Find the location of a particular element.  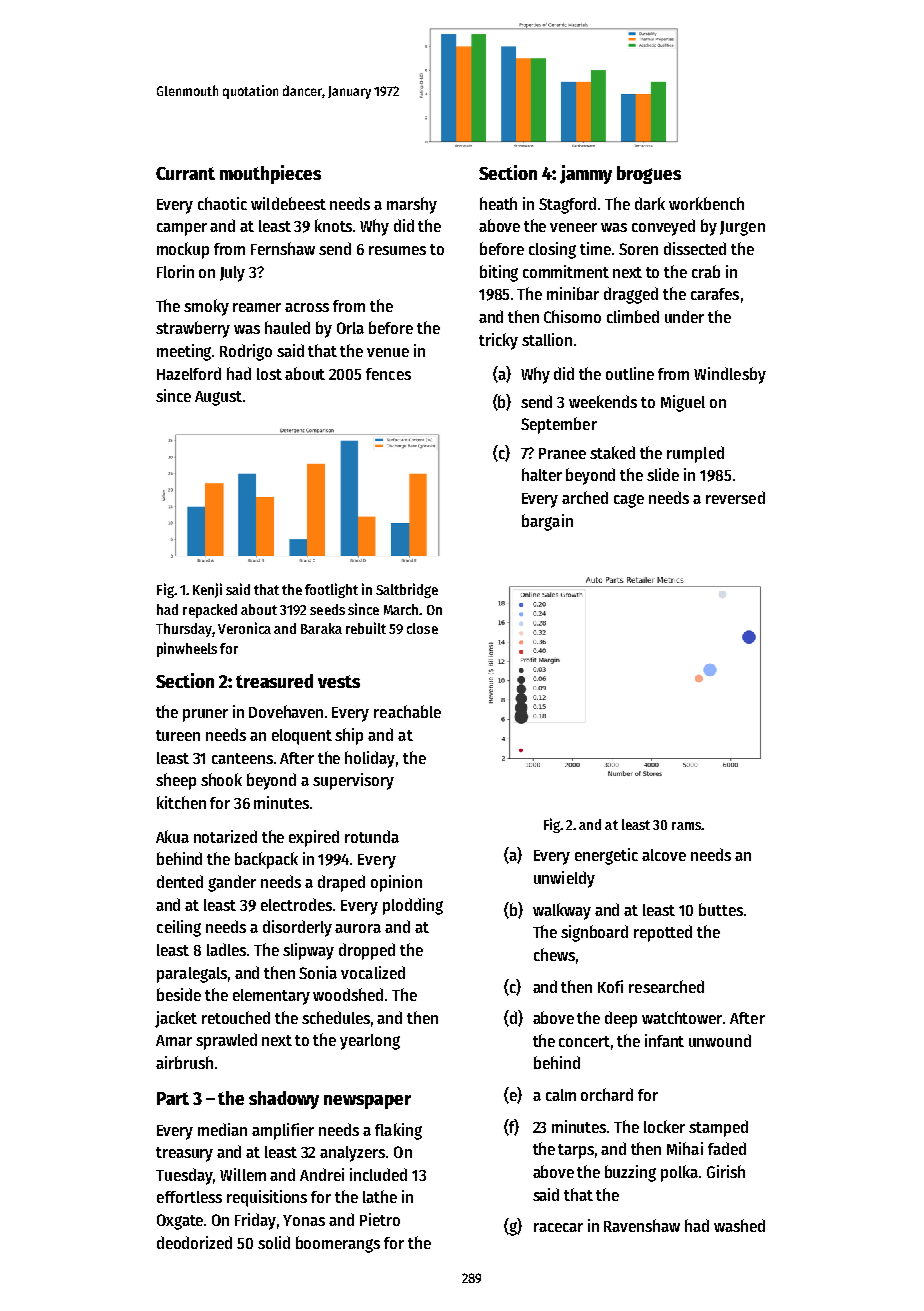

backpack is located at coordinates (266, 860).
